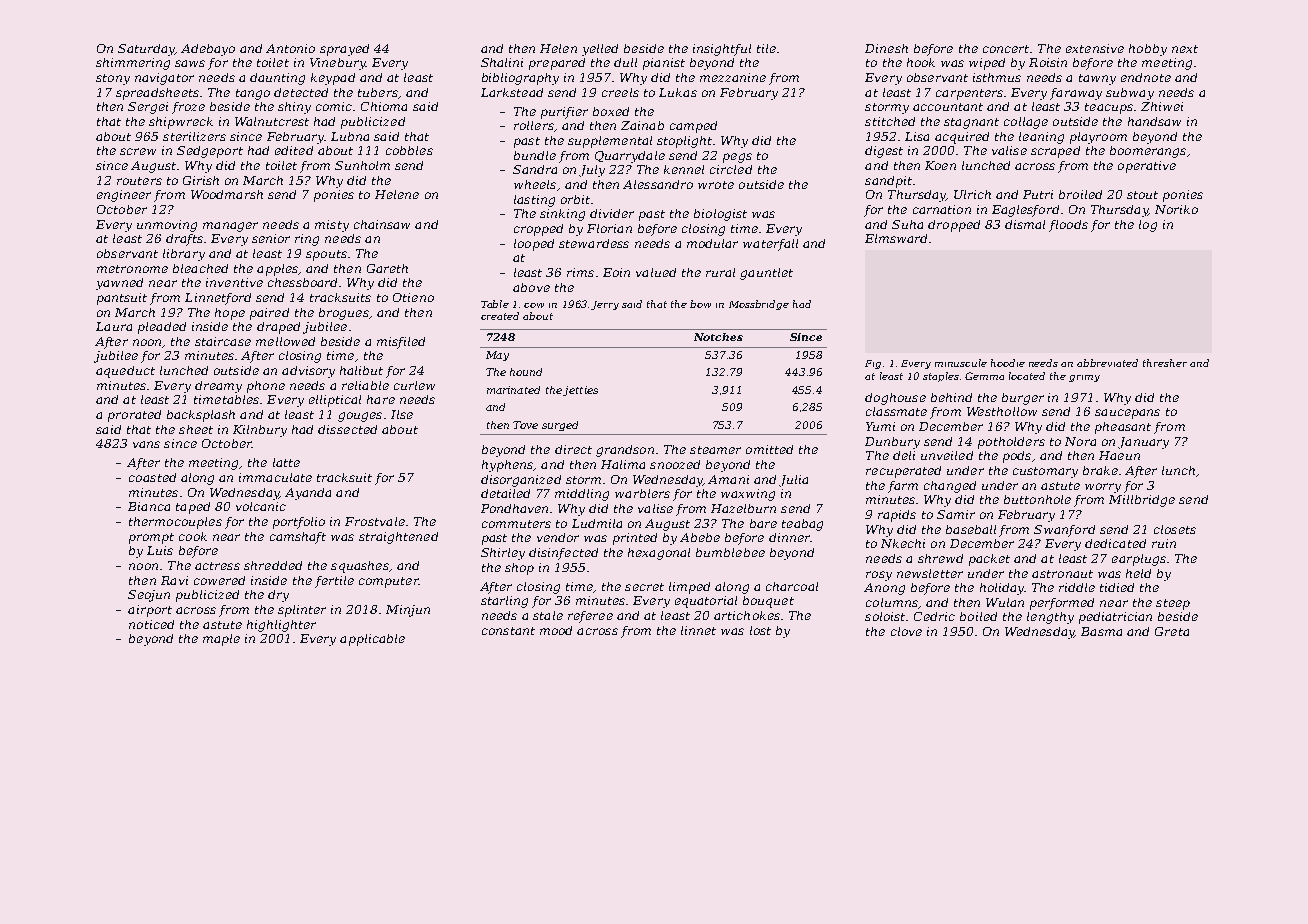 Image resolution: width=1308 pixels, height=924 pixels. I want to click on pantsuit, so click(122, 299).
